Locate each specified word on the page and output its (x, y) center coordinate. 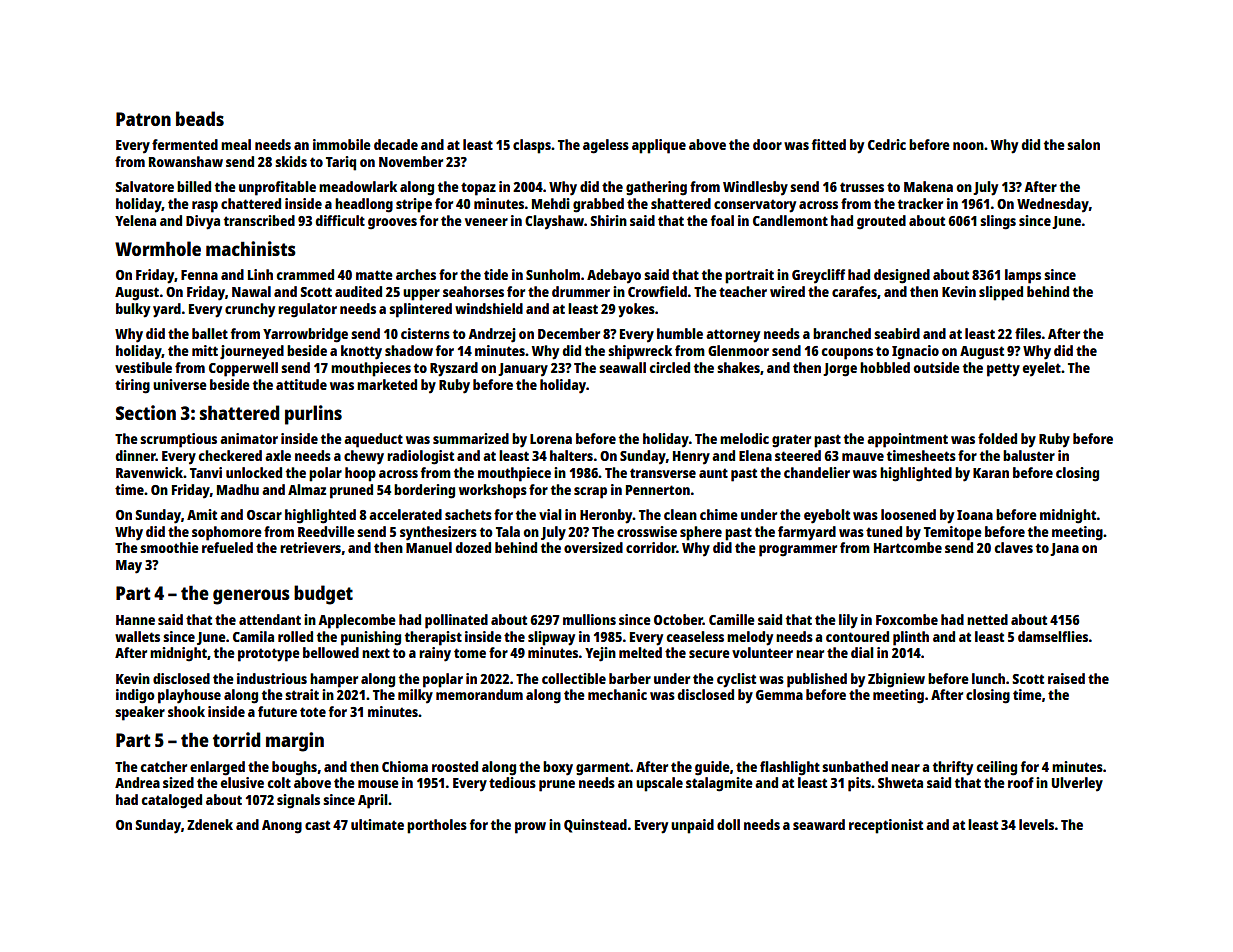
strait (302, 694)
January (523, 370)
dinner (135, 455)
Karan (991, 473)
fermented (185, 144)
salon (1083, 144)
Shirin (608, 220)
